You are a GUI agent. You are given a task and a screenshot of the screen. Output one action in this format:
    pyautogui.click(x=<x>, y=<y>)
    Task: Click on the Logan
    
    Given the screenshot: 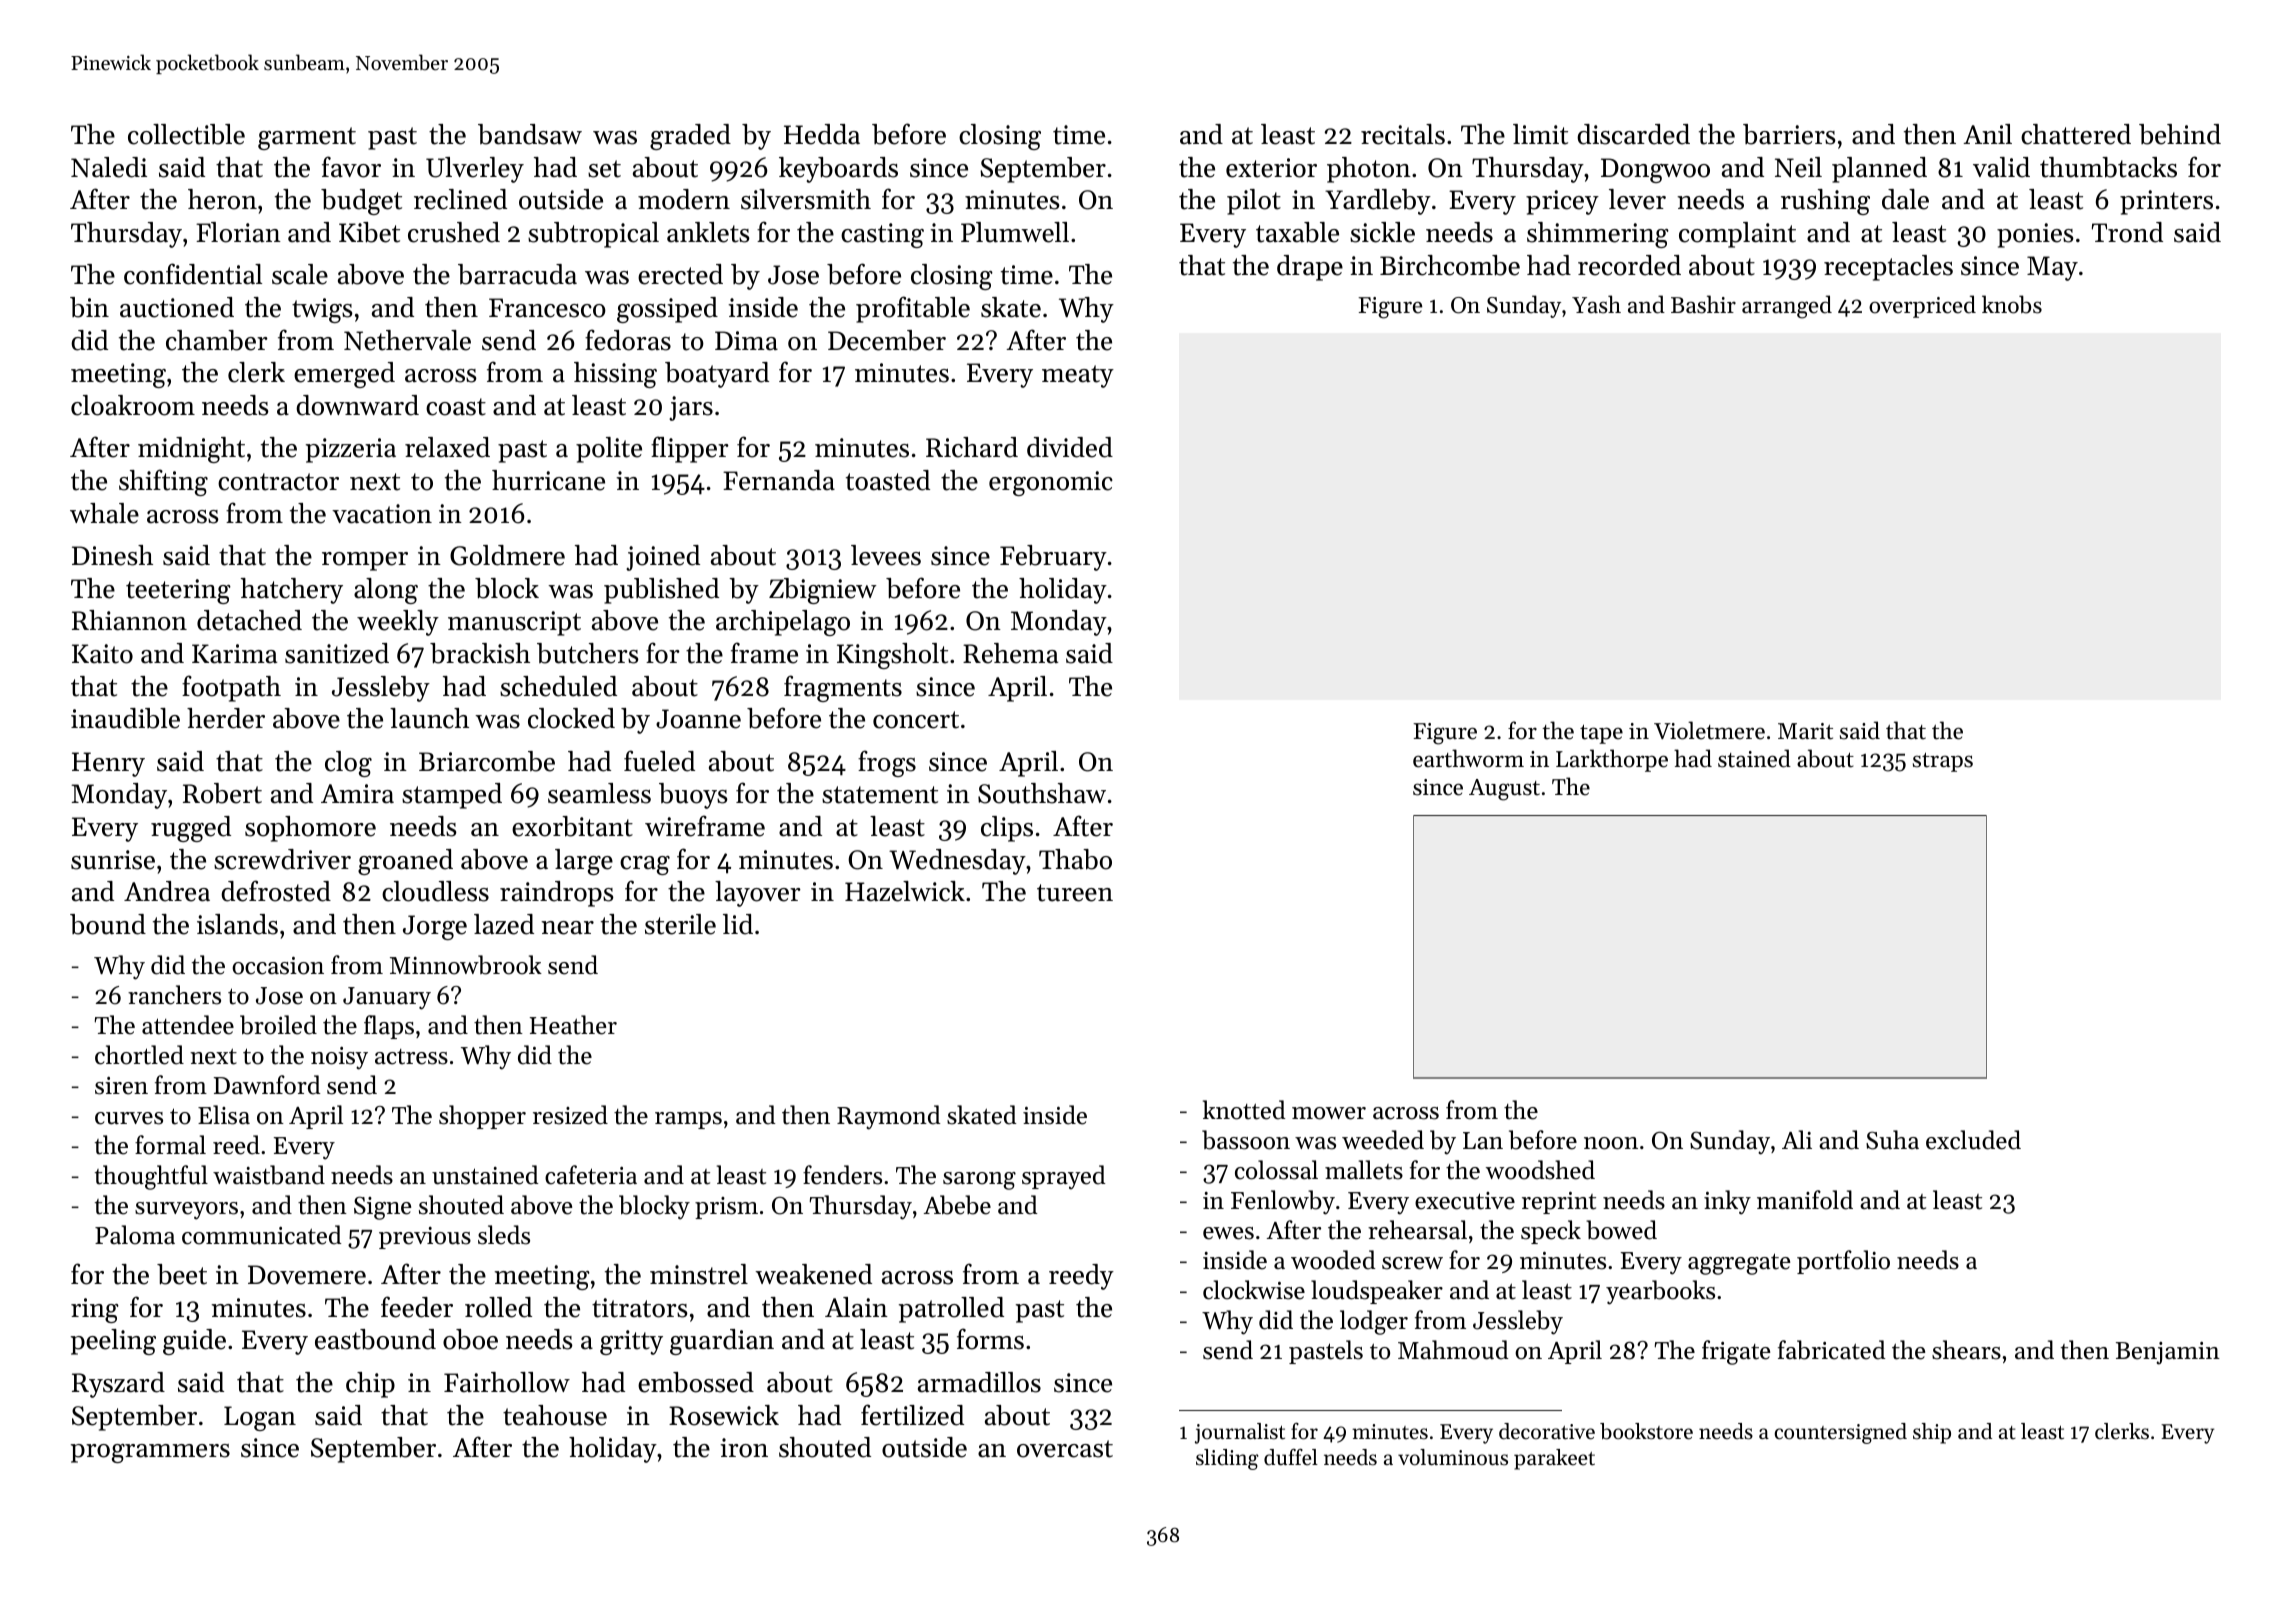 What is the action you would take?
    pyautogui.click(x=260, y=1418)
